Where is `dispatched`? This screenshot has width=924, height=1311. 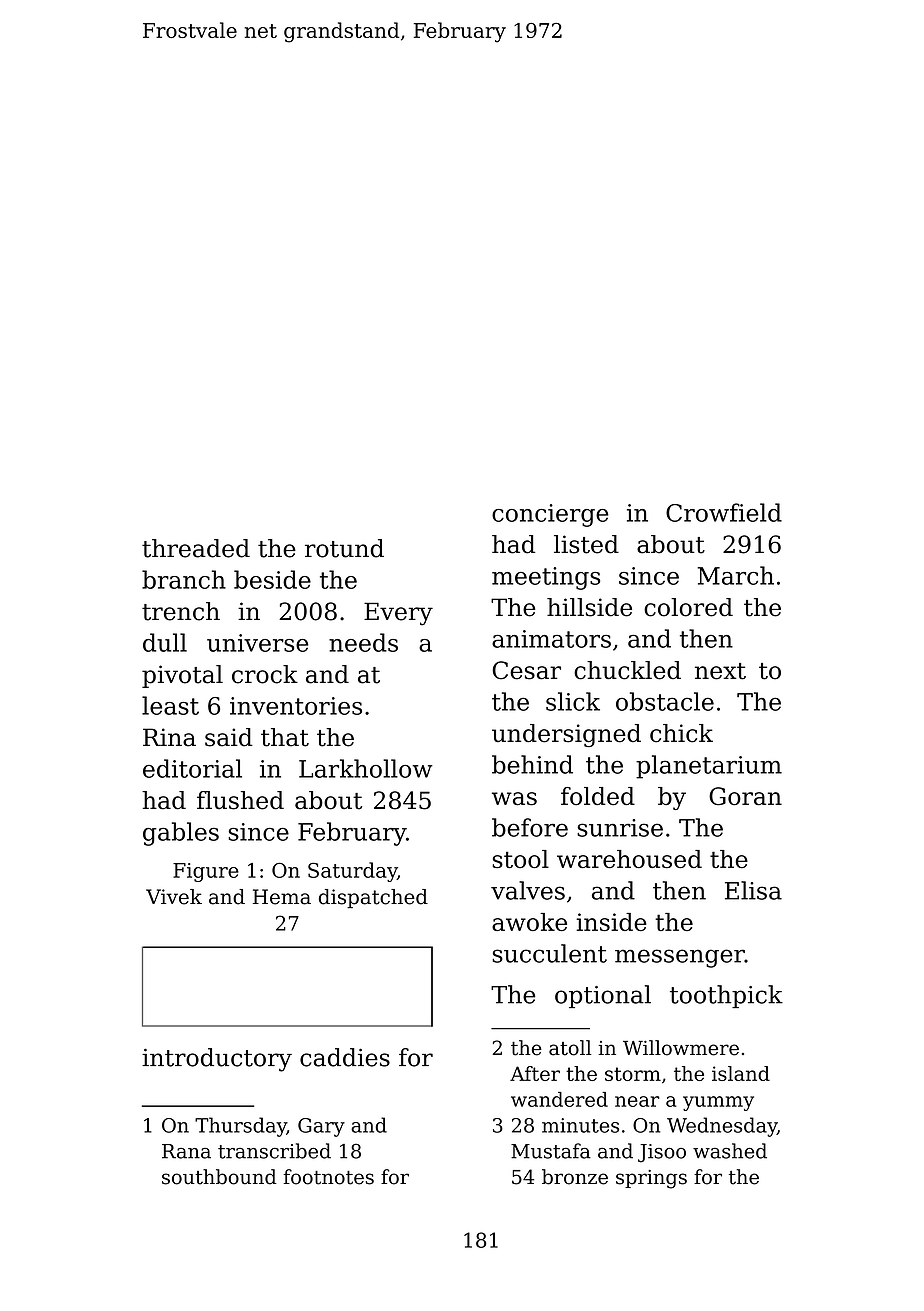
dispatched is located at coordinates (373, 898).
